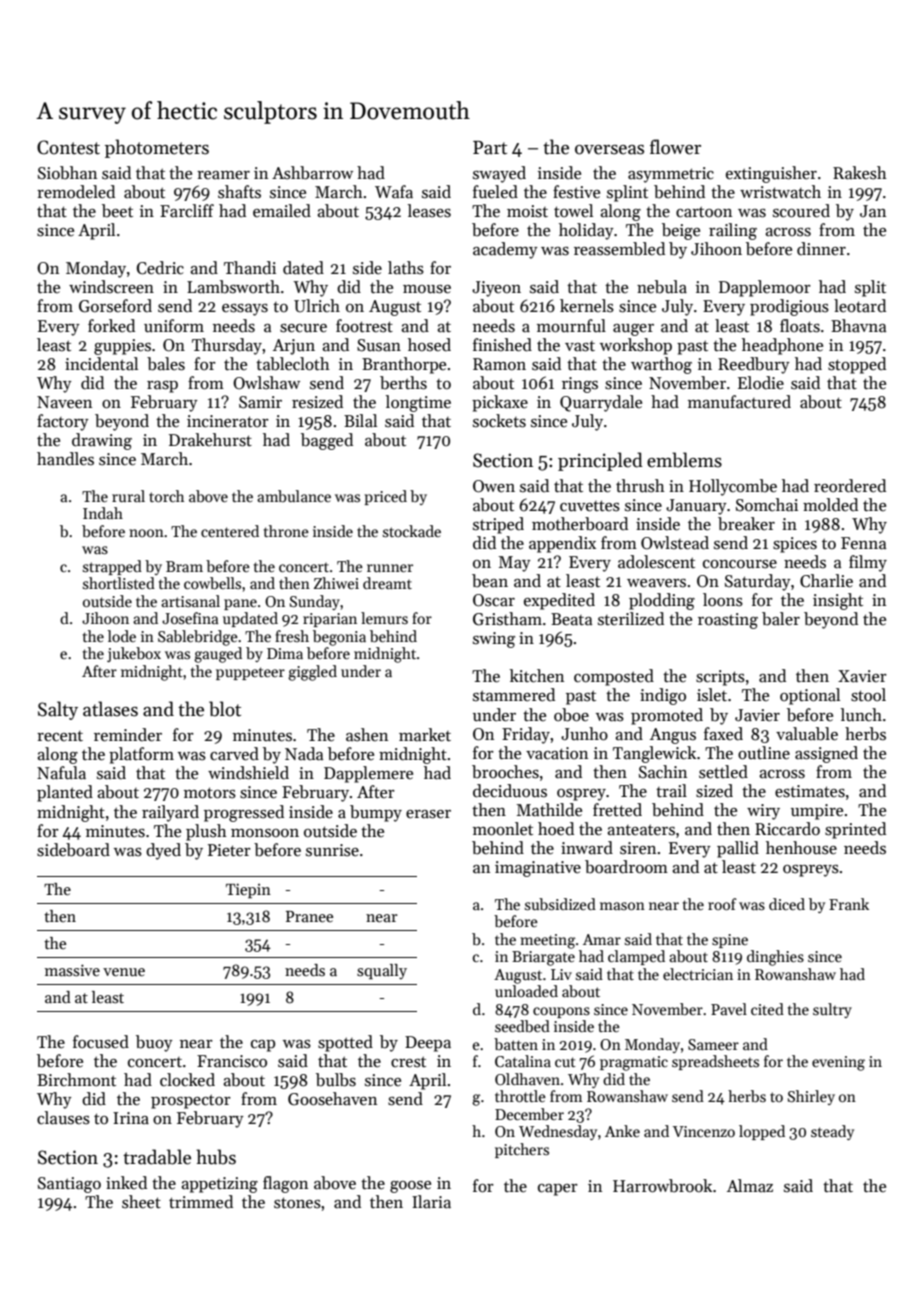 This document has height=1308, width=924. I want to click on promoted, so click(667, 716).
